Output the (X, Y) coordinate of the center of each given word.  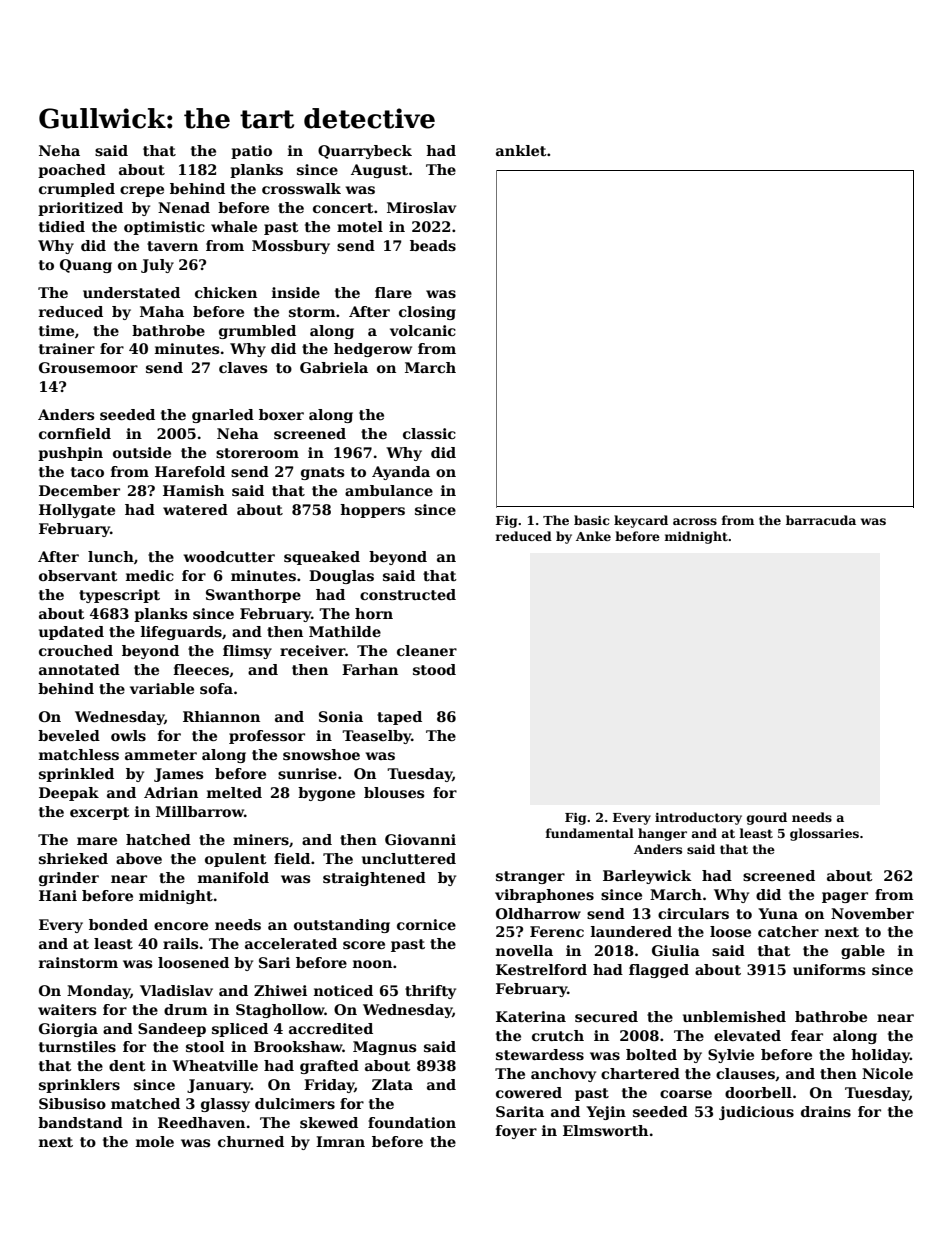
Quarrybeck (365, 152)
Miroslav (421, 207)
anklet (521, 150)
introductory (698, 818)
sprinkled (76, 775)
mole (155, 1141)
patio (251, 152)
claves (243, 367)
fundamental (589, 833)
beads (433, 245)
